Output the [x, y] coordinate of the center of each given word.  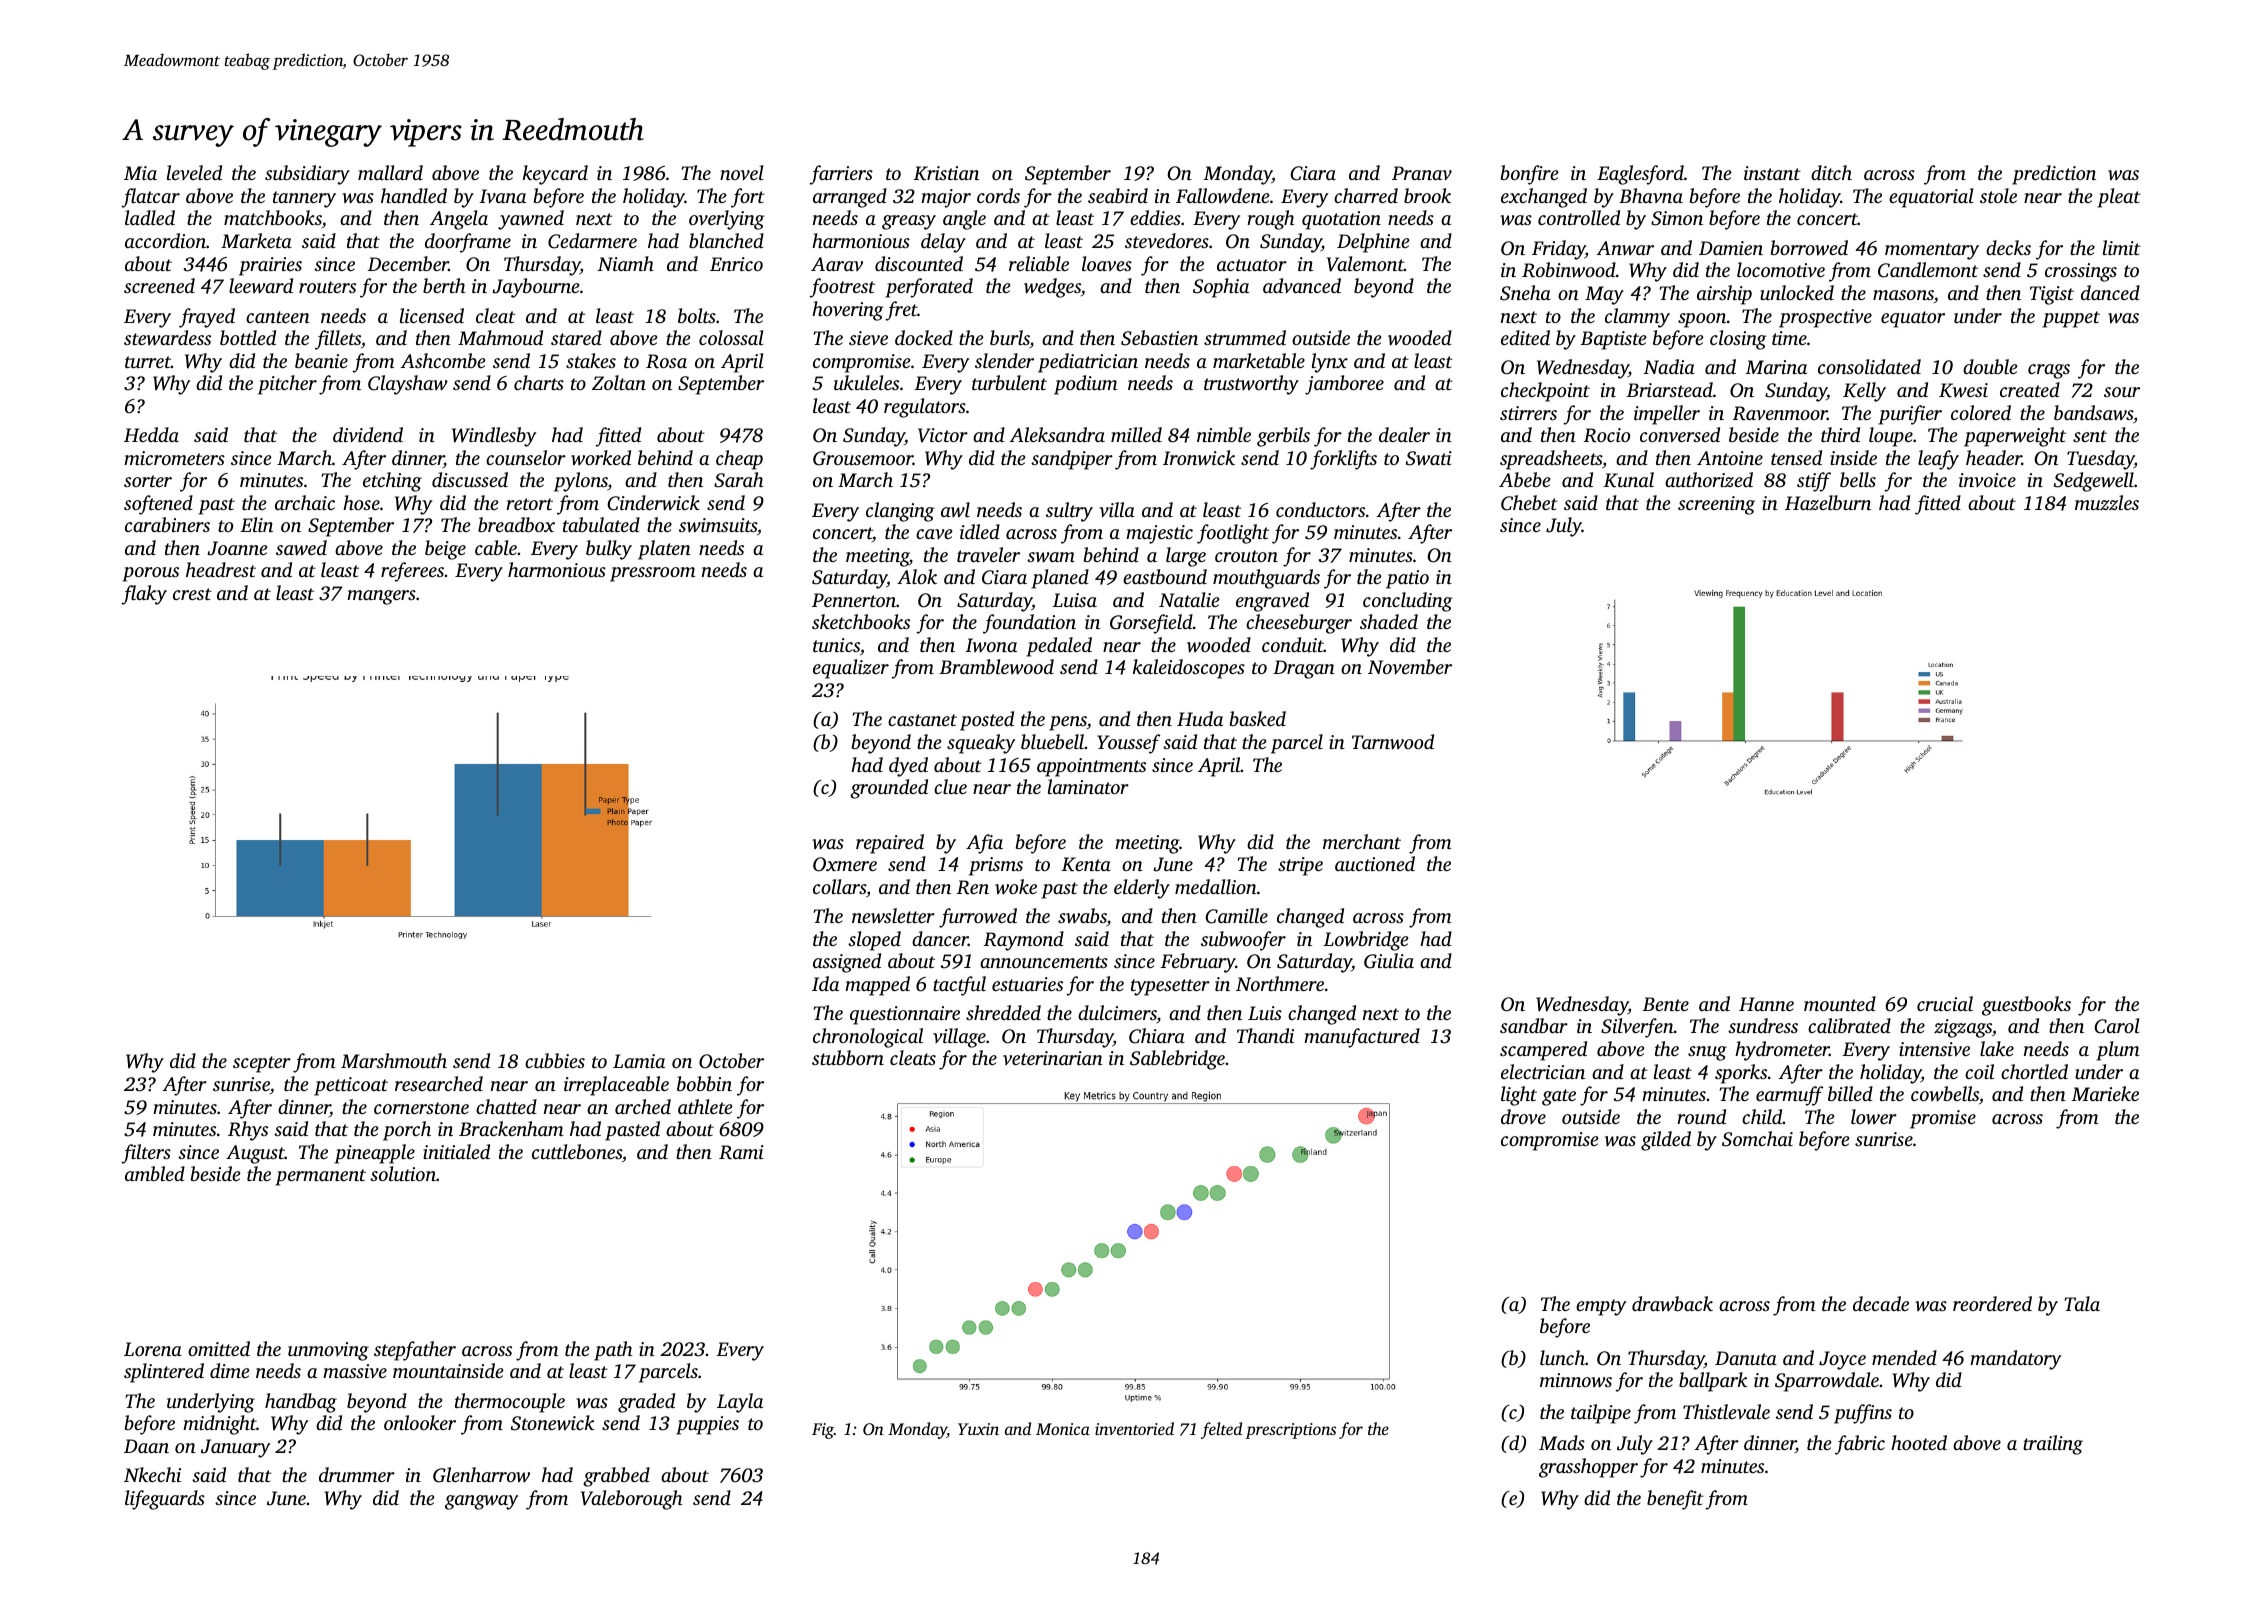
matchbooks [273, 217]
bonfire [1530, 175]
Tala [2082, 1303]
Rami [741, 1152]
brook [1427, 195]
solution [403, 1173]
